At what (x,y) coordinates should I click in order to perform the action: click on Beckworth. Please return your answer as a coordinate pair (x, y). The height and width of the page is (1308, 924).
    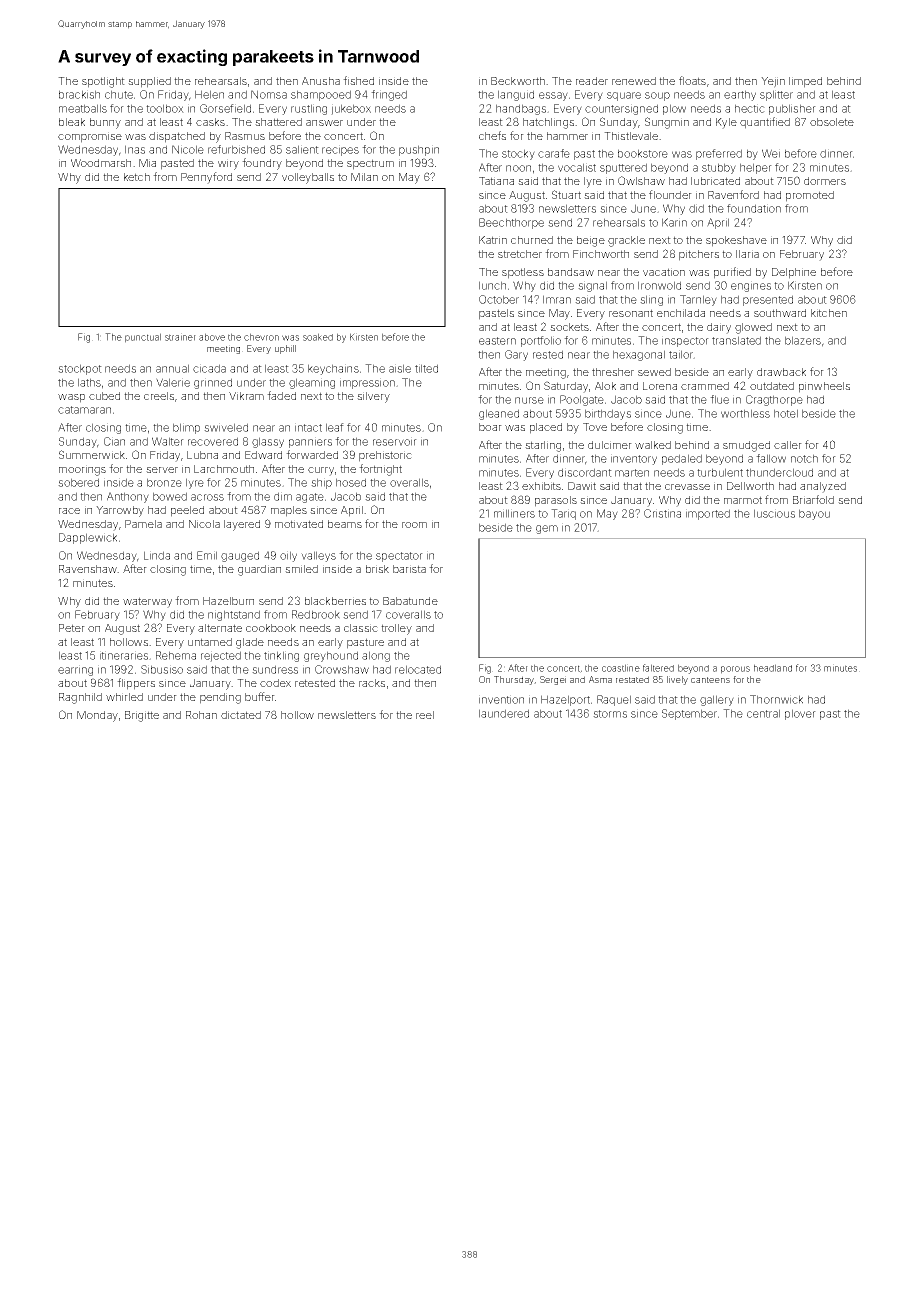
    Looking at the image, I should click on (518, 81).
